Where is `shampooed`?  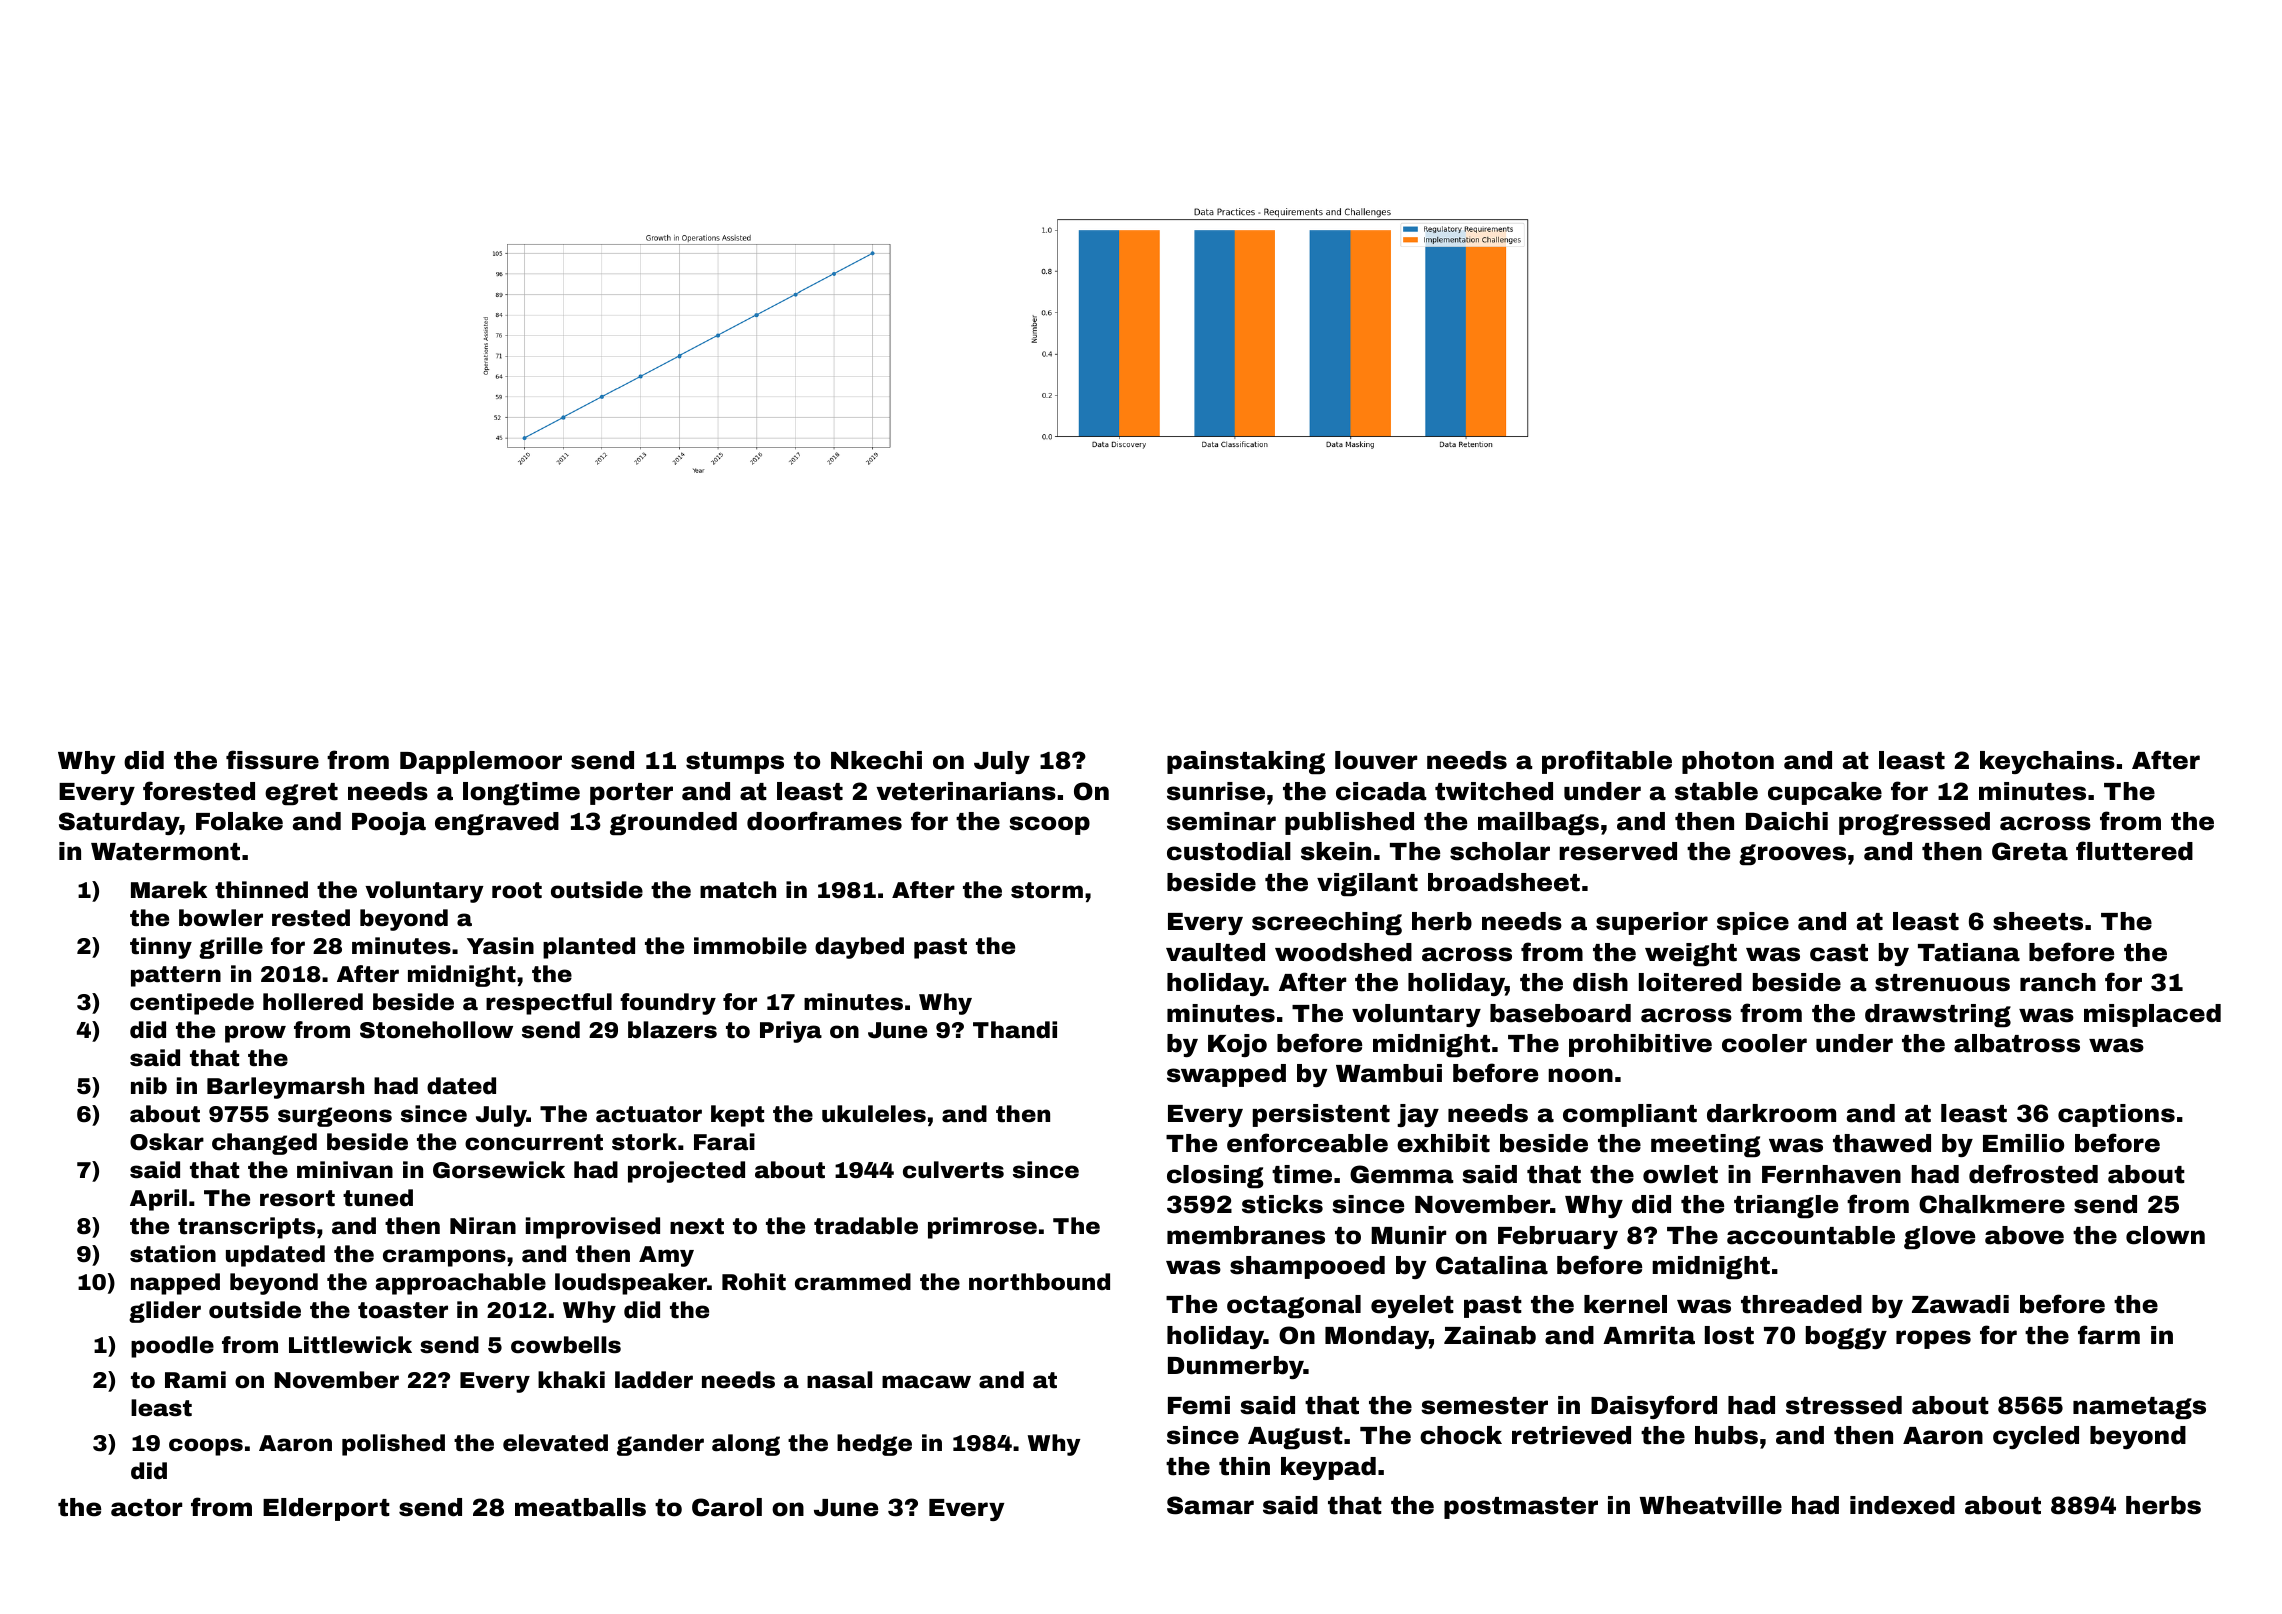
shampooed is located at coordinates (1307, 1267).
